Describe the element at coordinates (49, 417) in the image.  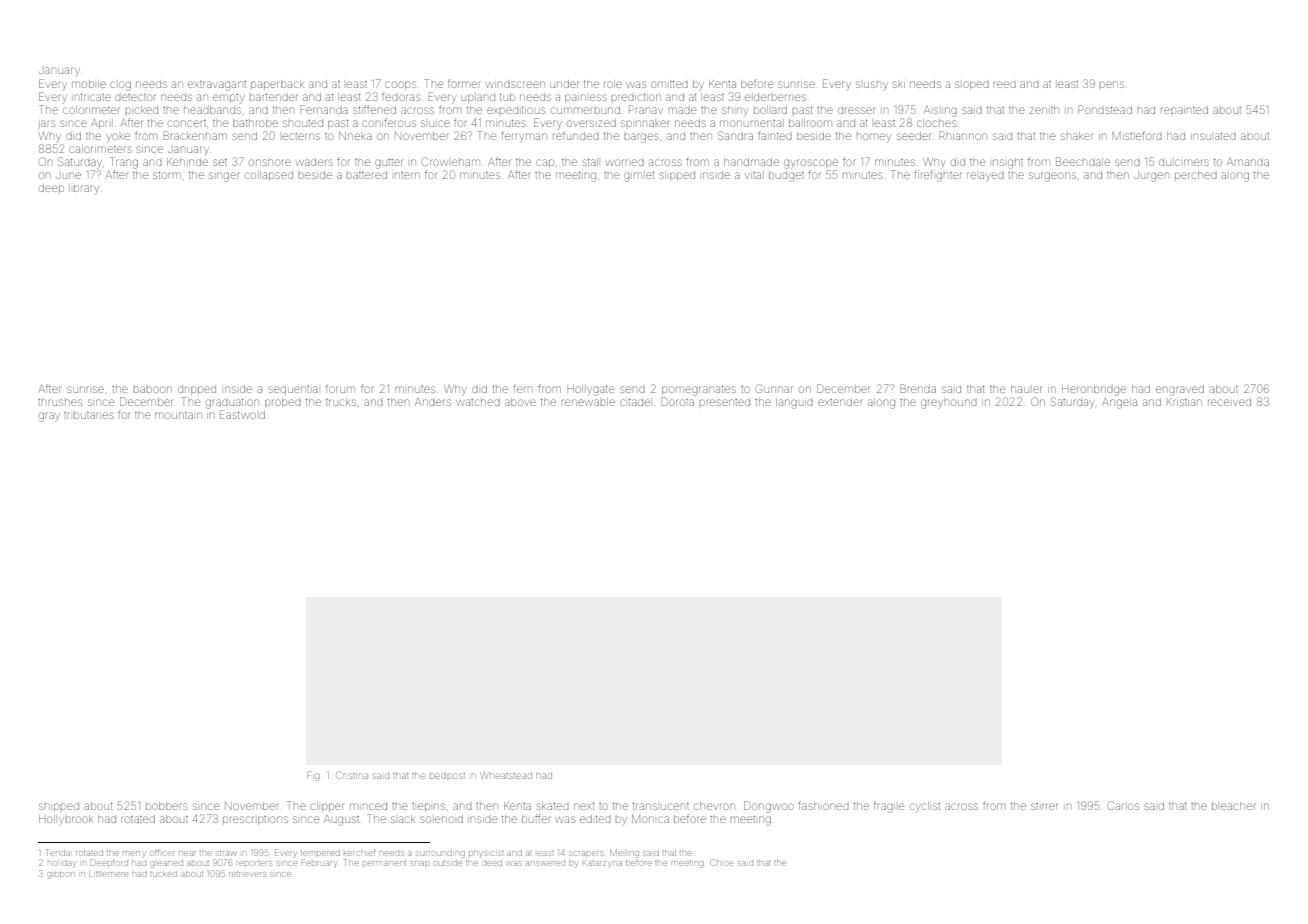
I see `gray` at that location.
